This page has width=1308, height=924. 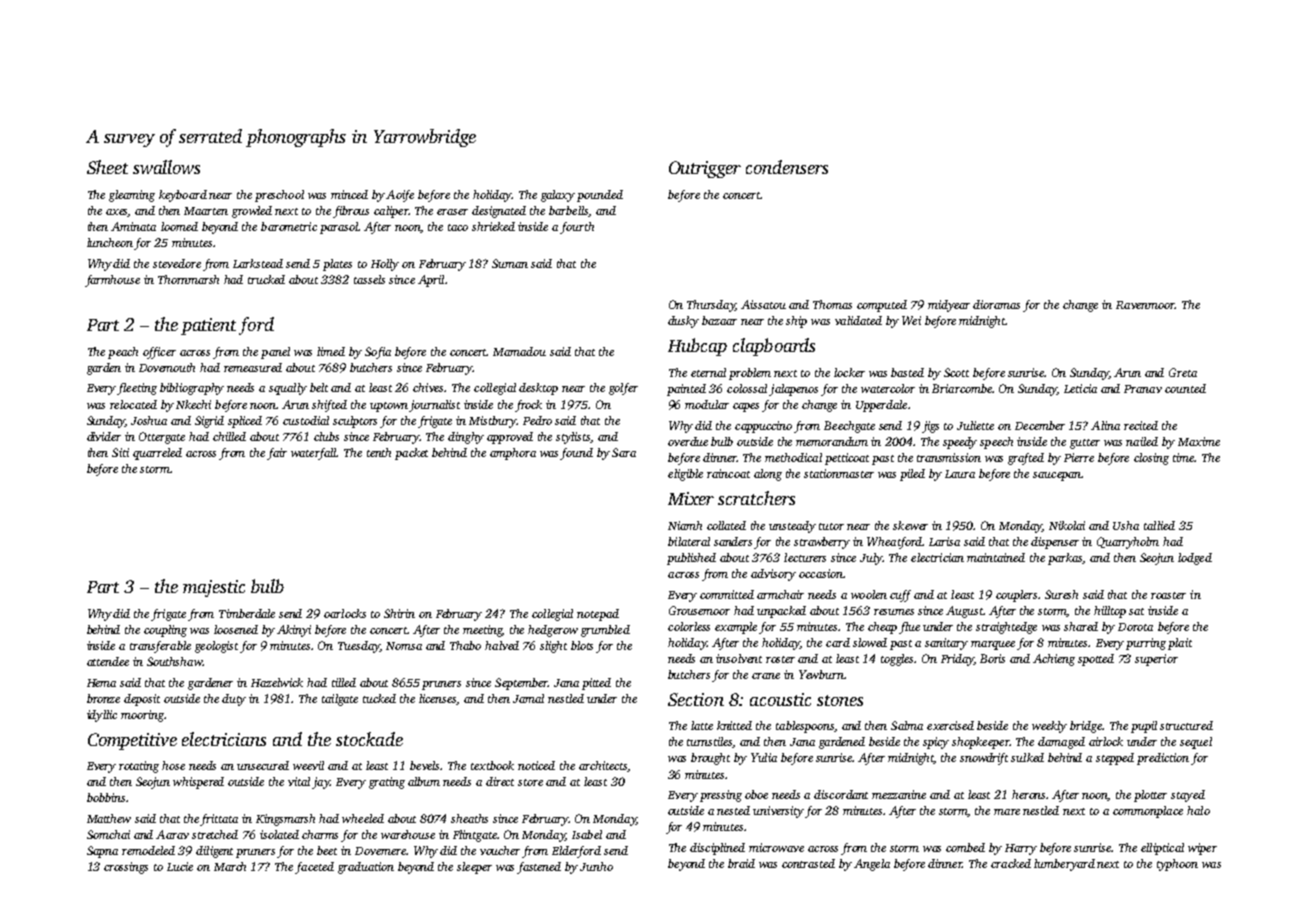 What do you see at coordinates (1145, 305) in the page?
I see `Ravenmoor` at bounding box center [1145, 305].
